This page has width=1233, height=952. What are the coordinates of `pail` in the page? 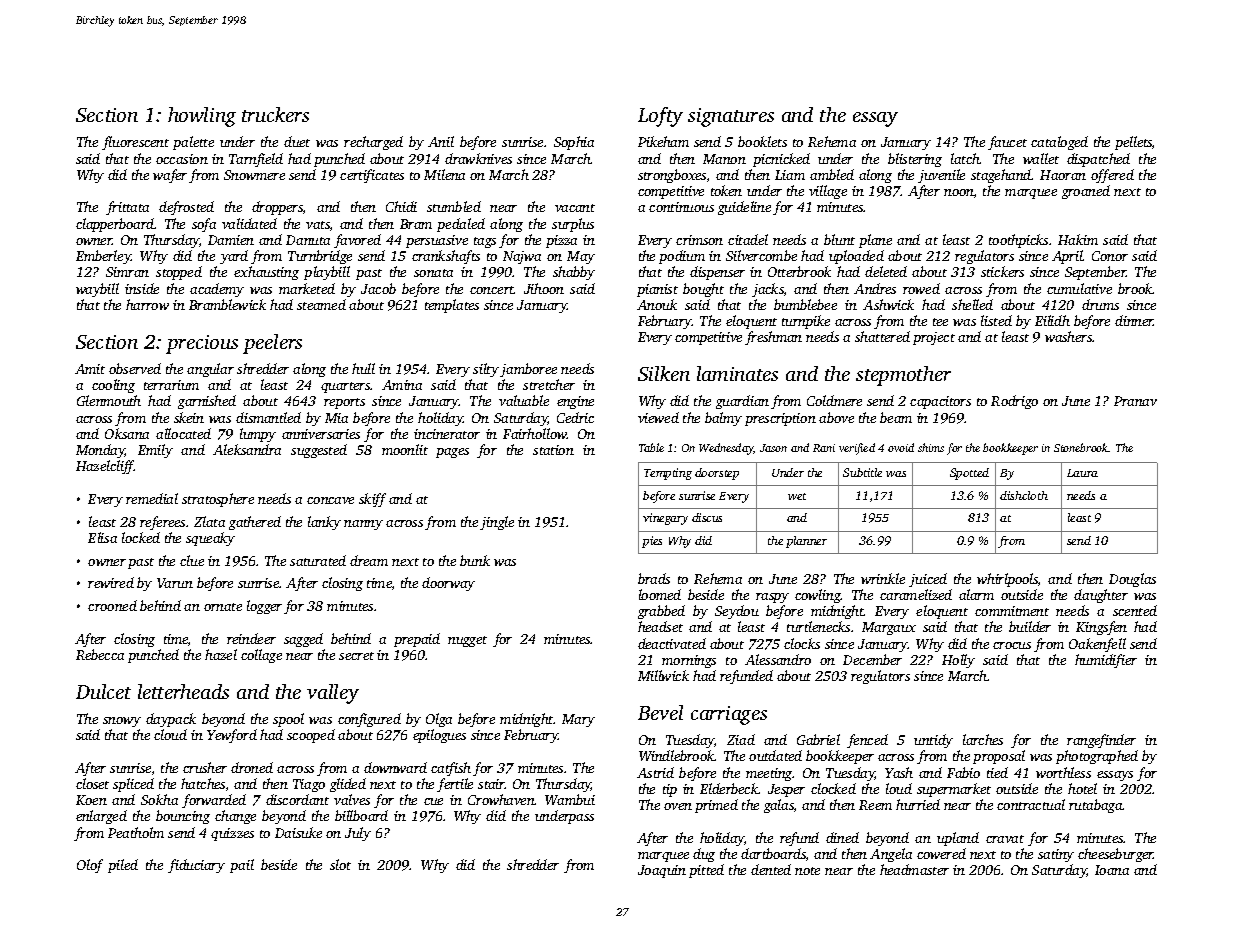 It's located at (242, 866).
